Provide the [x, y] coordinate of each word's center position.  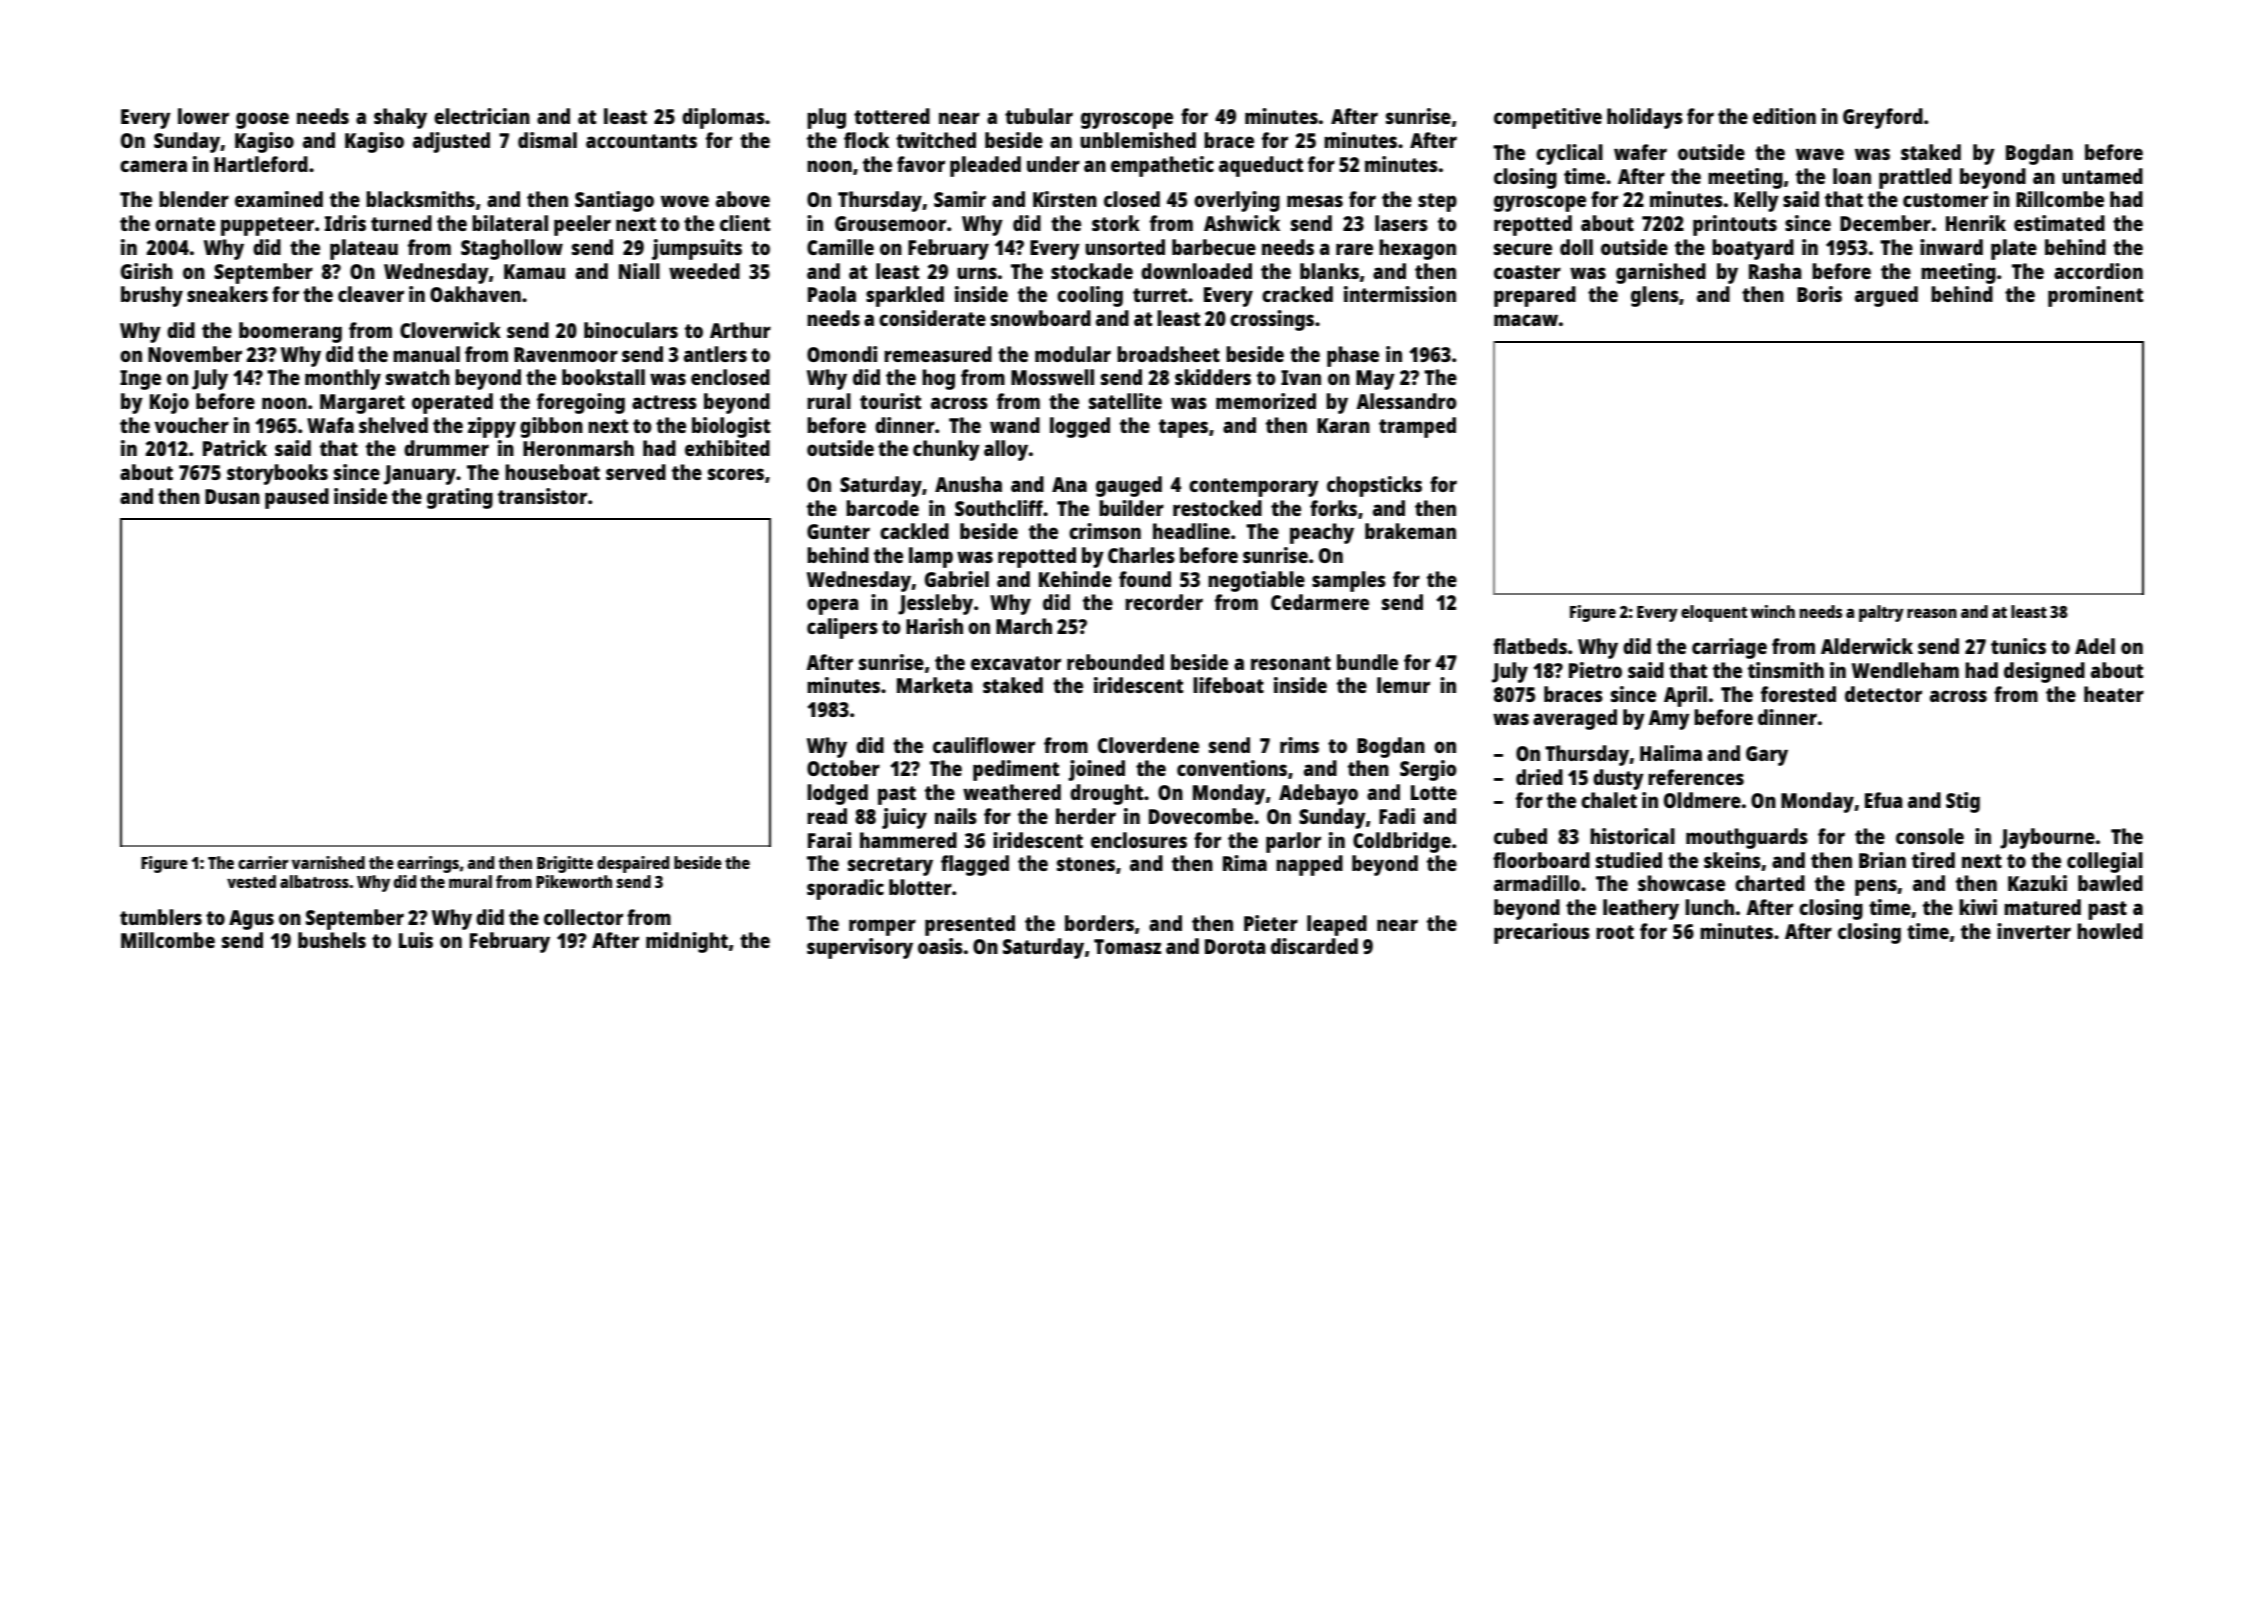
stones [1086, 864]
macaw [1526, 320]
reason [1932, 613]
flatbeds [1530, 646]
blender [194, 199]
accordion [2098, 271]
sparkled [905, 296]
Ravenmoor [566, 354]
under [1053, 164]
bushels [332, 940]
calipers [842, 628]
